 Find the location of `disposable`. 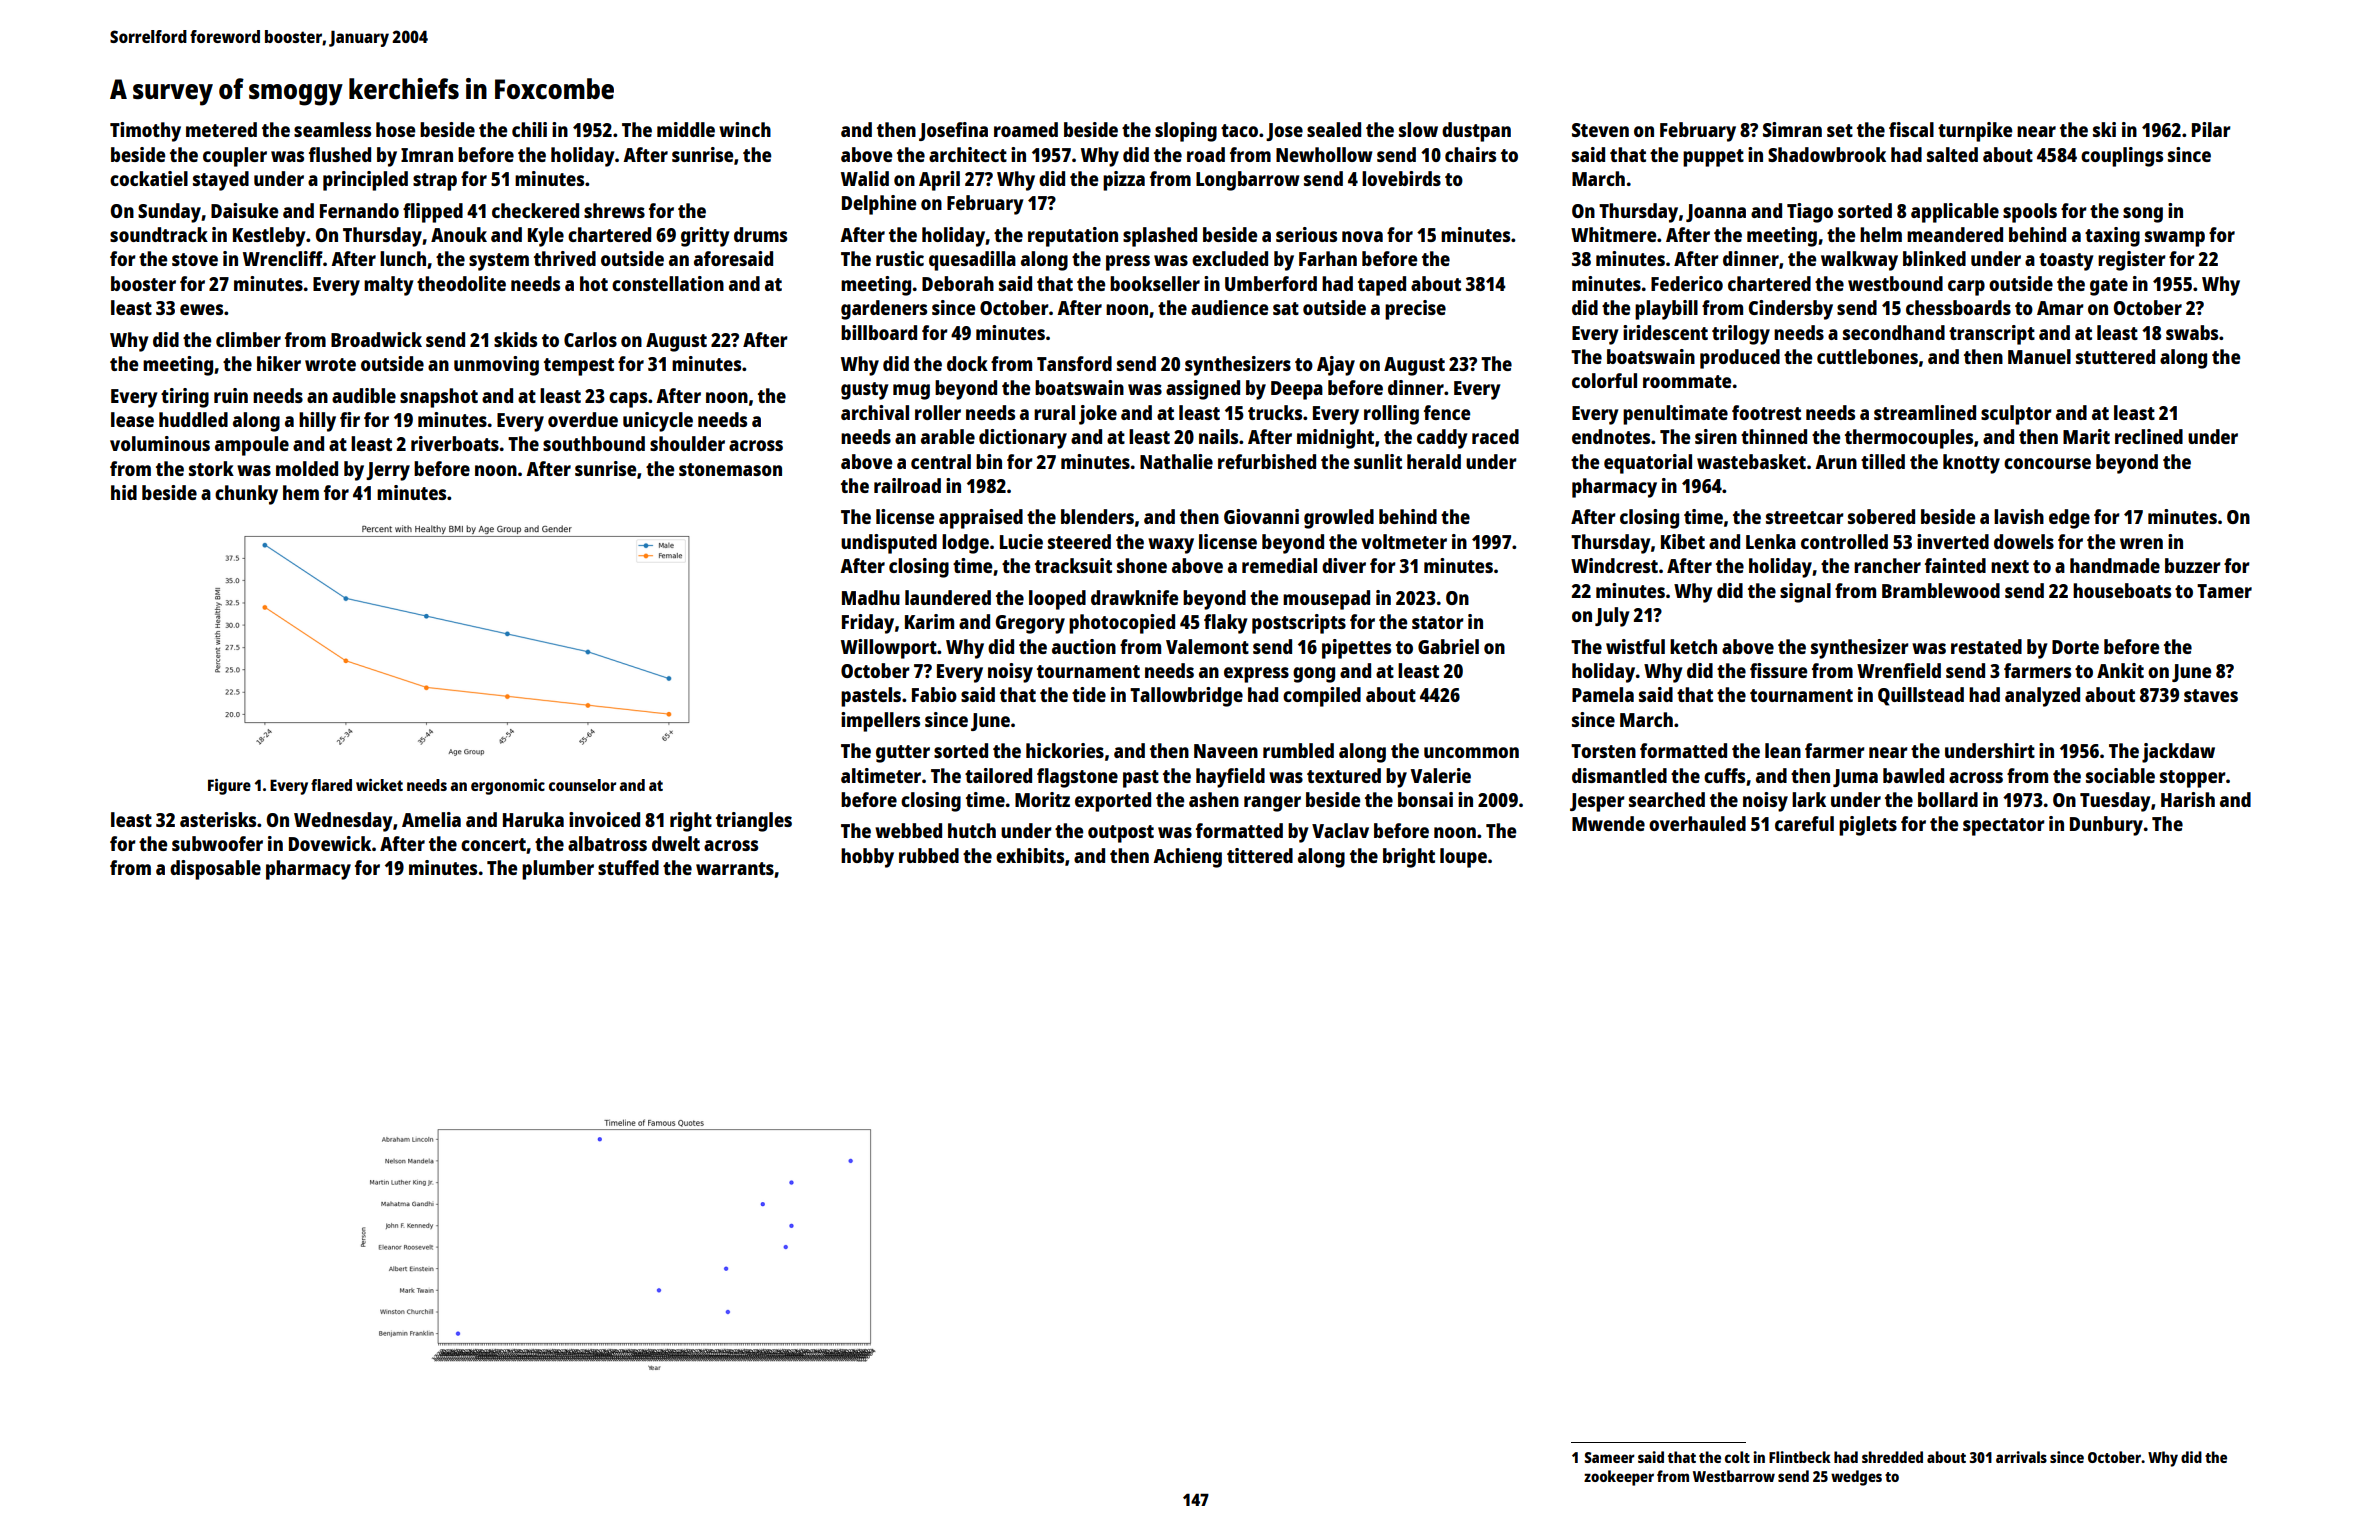

disposable is located at coordinates (215, 870).
